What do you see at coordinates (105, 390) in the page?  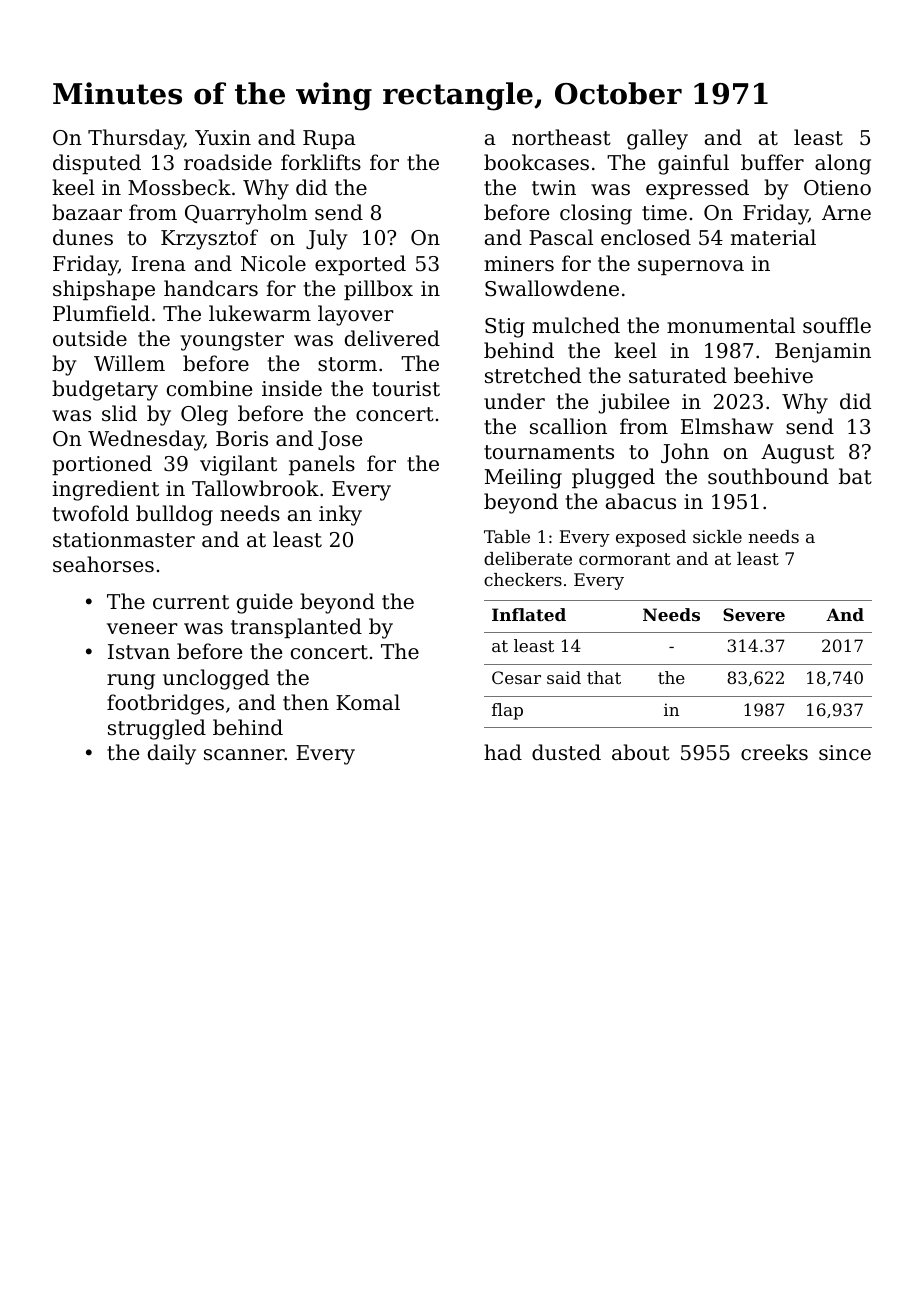 I see `budgetary` at bounding box center [105, 390].
